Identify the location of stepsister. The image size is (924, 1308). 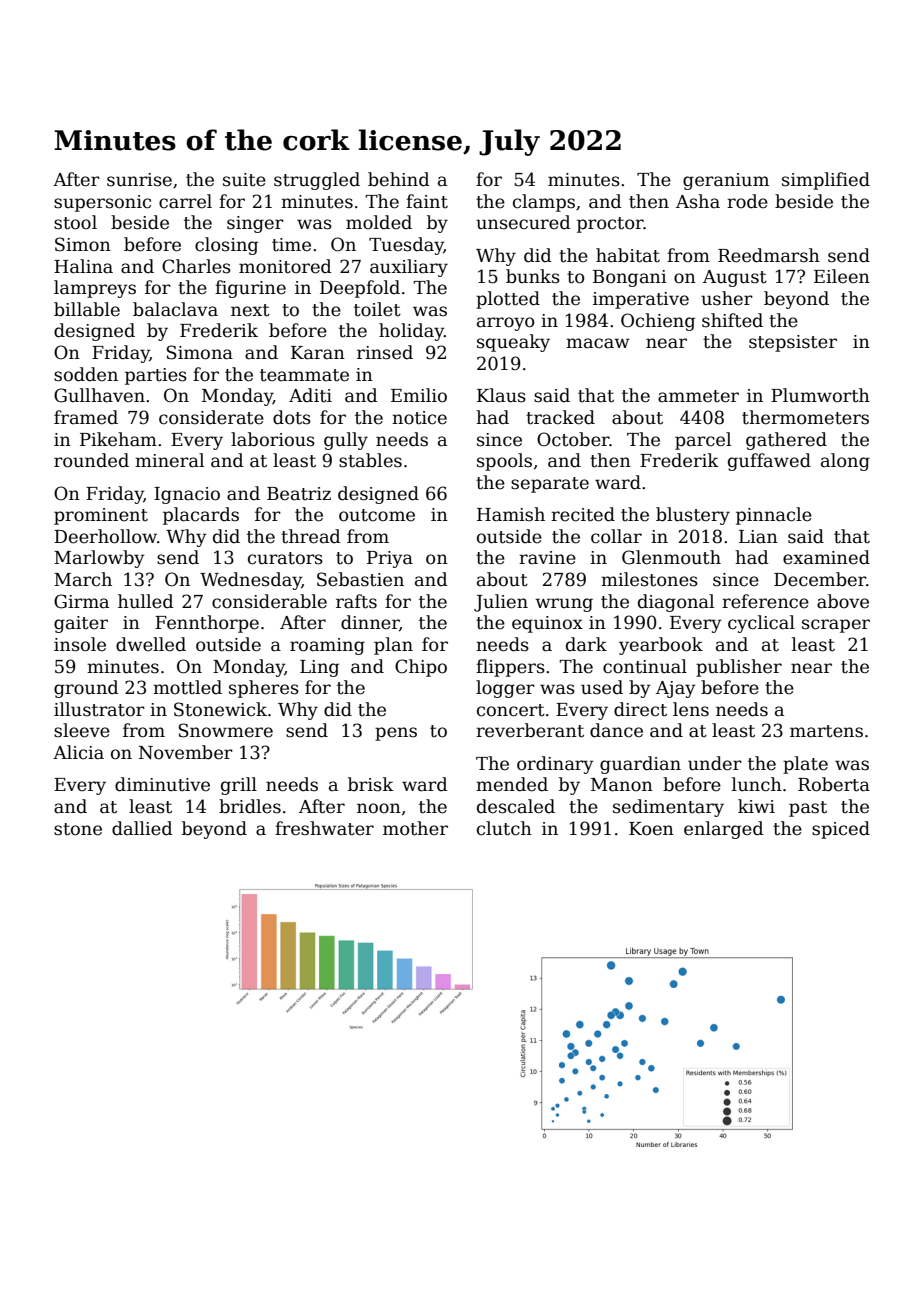
(793, 343).
